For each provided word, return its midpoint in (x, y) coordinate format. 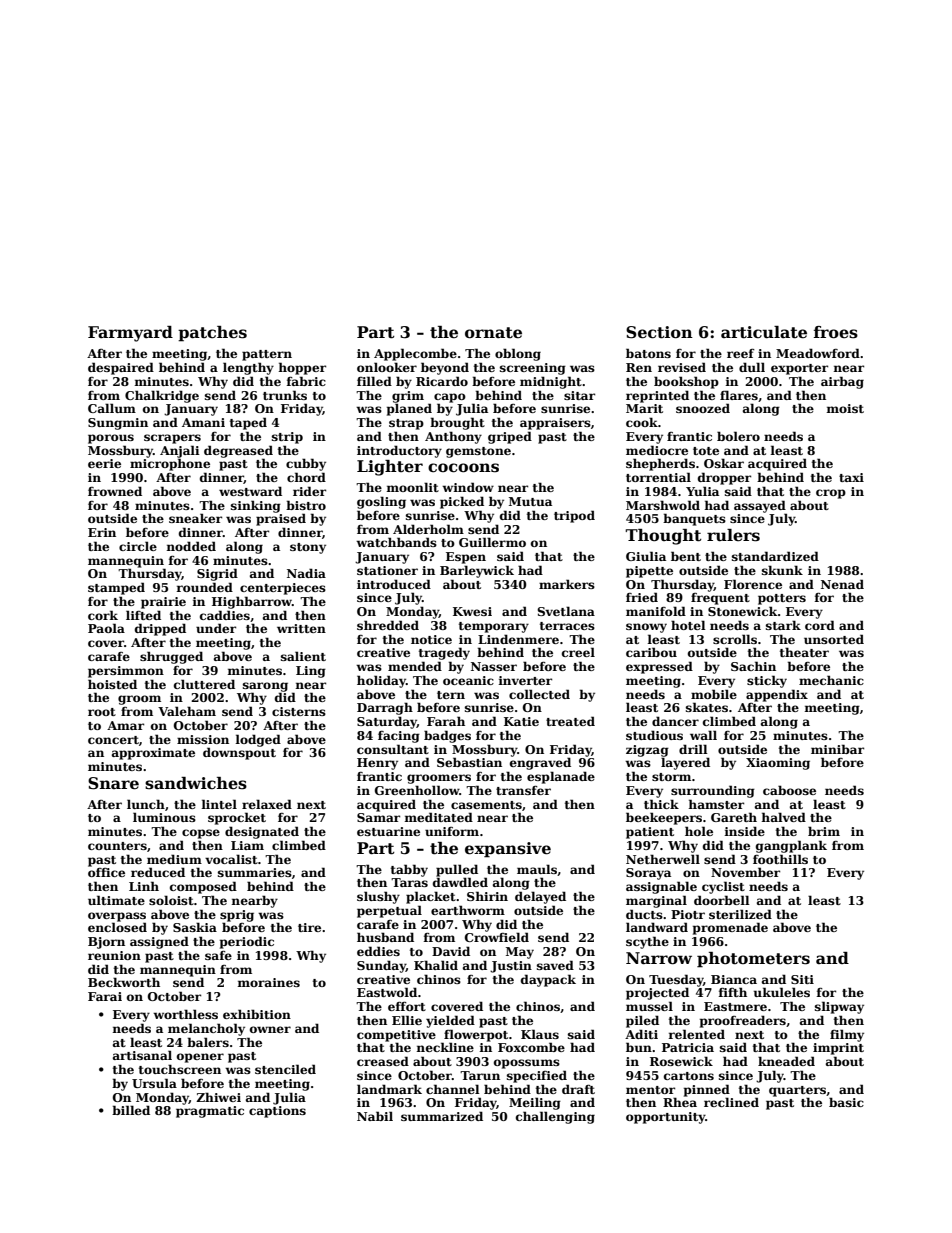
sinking (256, 506)
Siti (802, 979)
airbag (842, 382)
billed (131, 1110)
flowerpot (476, 1035)
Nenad (842, 584)
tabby (409, 870)
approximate (153, 754)
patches (212, 334)
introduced (394, 584)
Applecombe (415, 354)
